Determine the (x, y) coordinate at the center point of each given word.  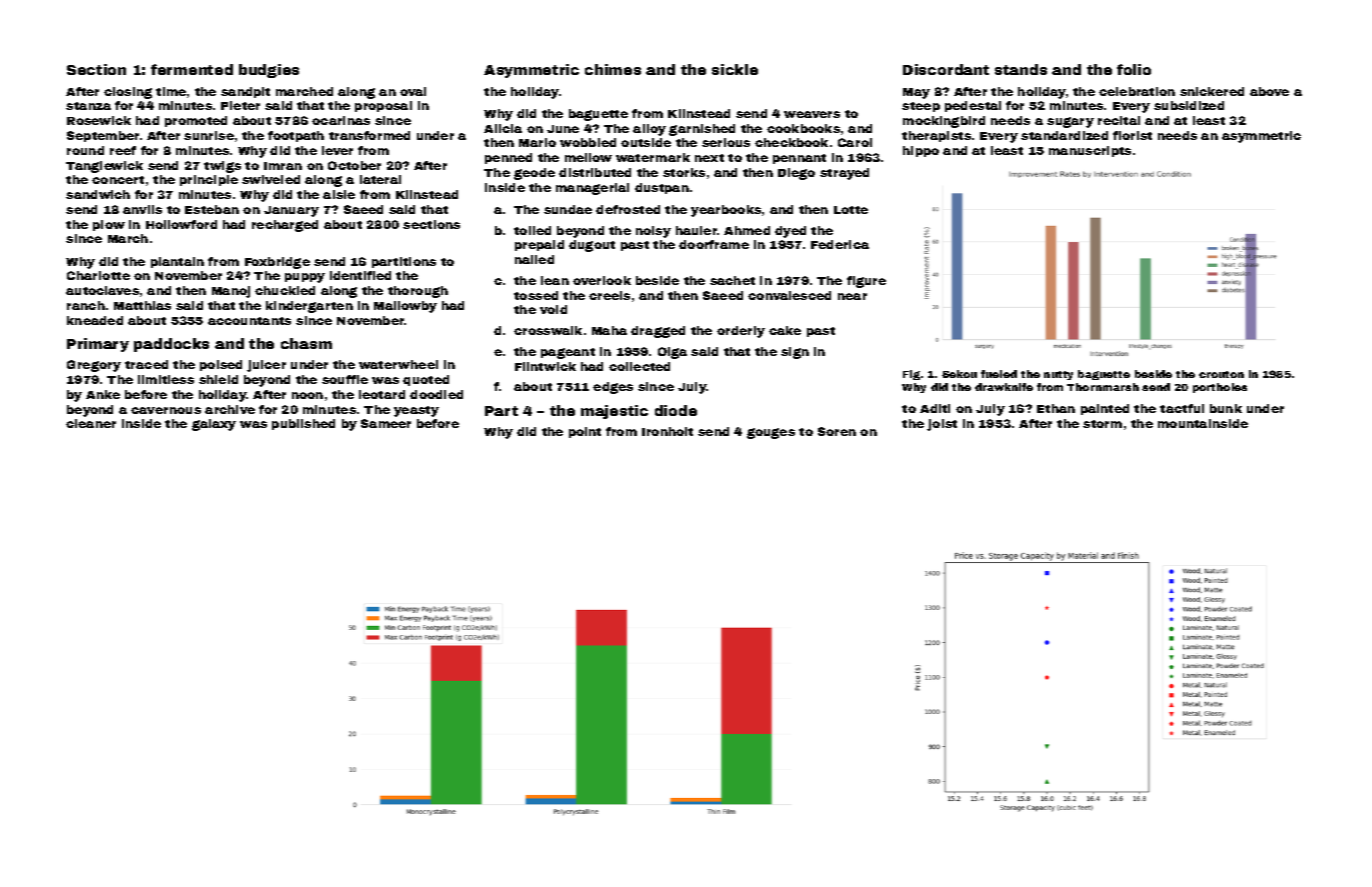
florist (1132, 135)
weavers (812, 114)
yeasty (416, 411)
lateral (380, 179)
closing (128, 93)
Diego (796, 174)
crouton (1221, 374)
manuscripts (1090, 151)
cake (785, 330)
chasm (306, 343)
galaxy (214, 425)
